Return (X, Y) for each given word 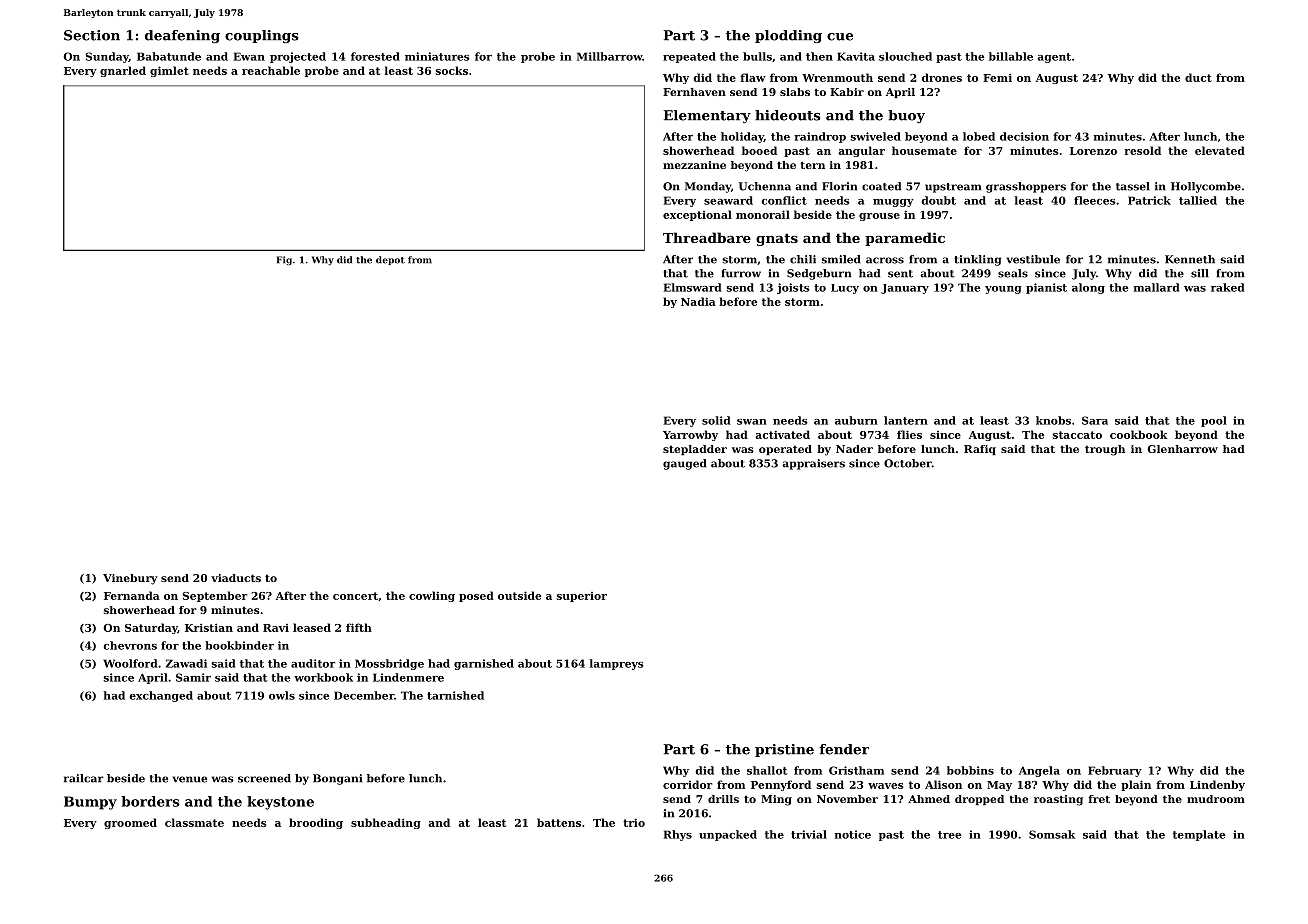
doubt (938, 200)
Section (92, 35)
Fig (284, 260)
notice (853, 834)
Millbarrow (609, 56)
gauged (685, 464)
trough (1105, 450)
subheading (386, 823)
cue (840, 37)
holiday (742, 137)
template (1199, 835)
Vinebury (130, 579)
